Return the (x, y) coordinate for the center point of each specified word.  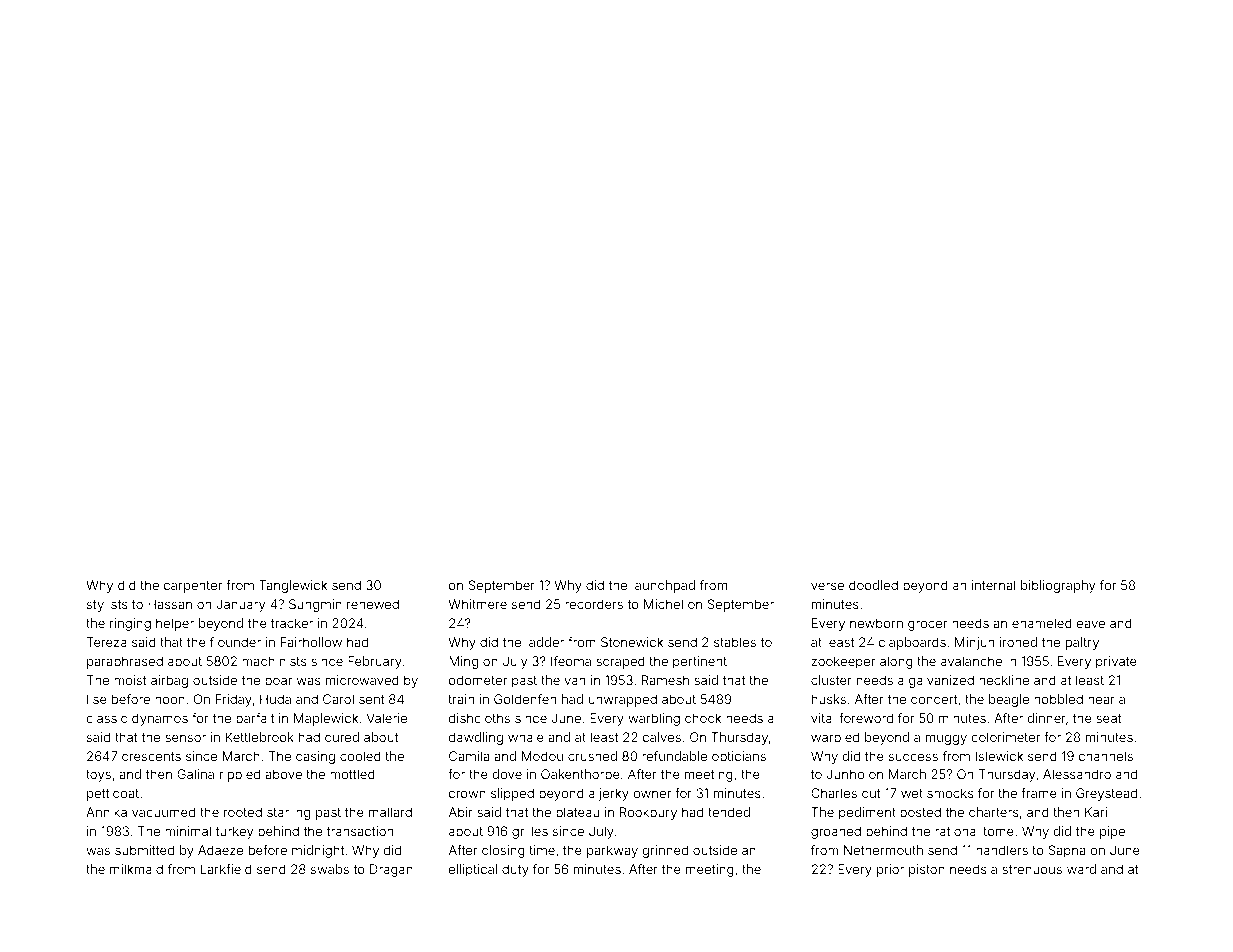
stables (735, 642)
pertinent (700, 662)
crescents (151, 756)
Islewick (999, 756)
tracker (292, 623)
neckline (1004, 680)
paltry (1082, 643)
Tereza (107, 642)
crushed (592, 756)
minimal (188, 831)
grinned (665, 851)
